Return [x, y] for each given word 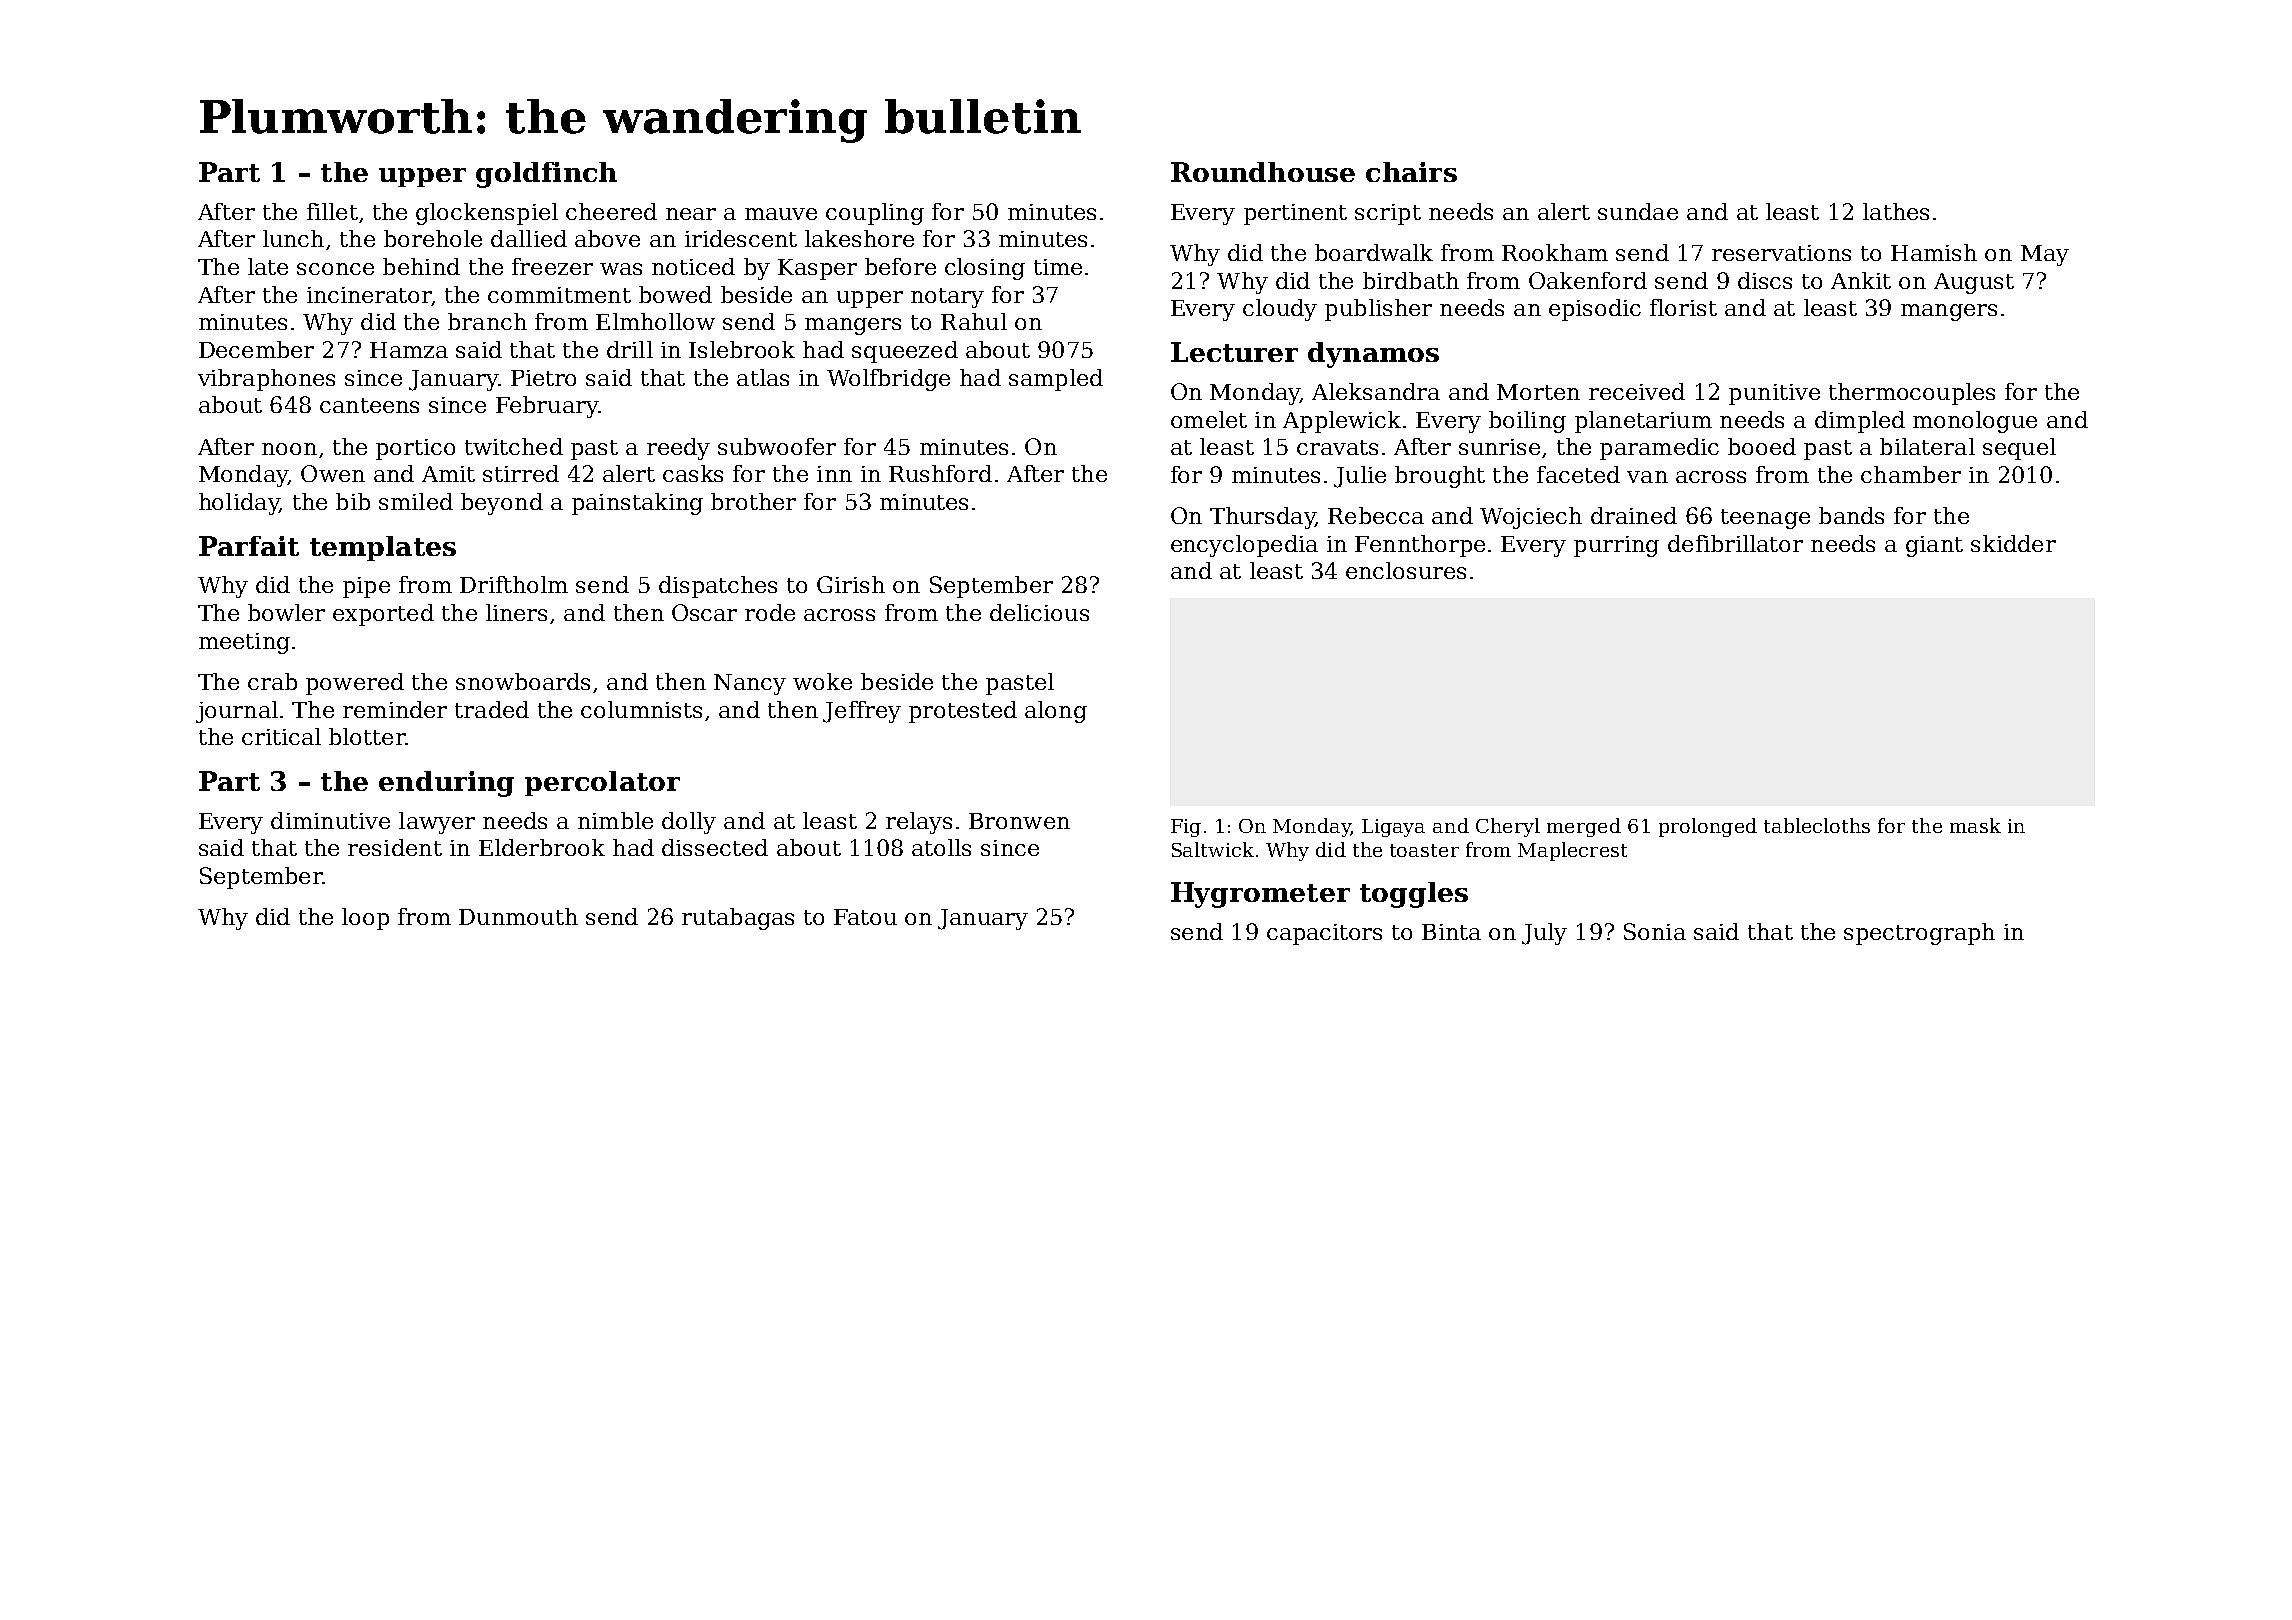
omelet [1209, 419]
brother [753, 501]
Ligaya [1393, 828]
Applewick [1342, 422]
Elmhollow [655, 321]
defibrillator [1735, 543]
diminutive [330, 820]
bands [1851, 515]
